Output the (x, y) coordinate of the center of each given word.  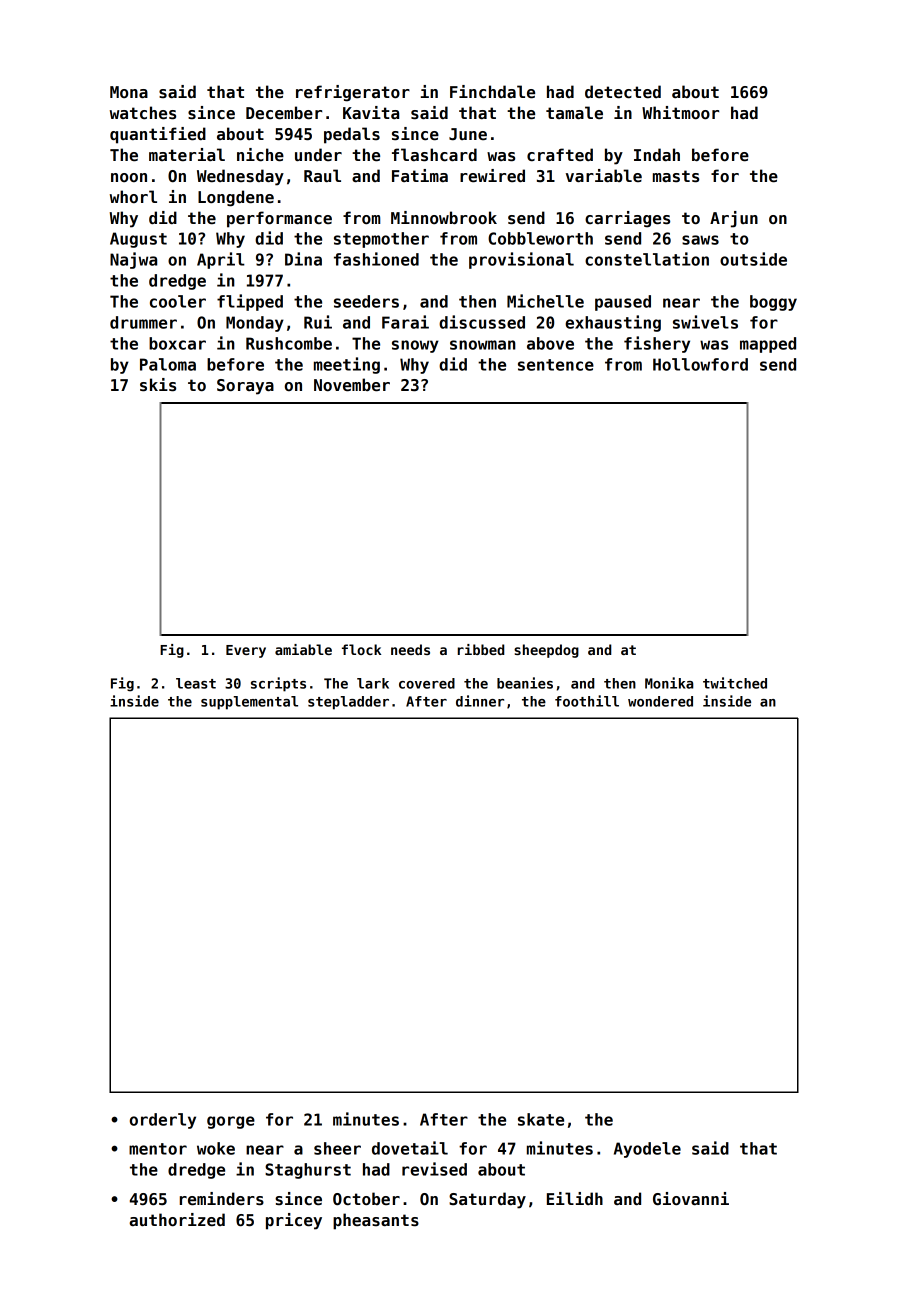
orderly (163, 1121)
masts (676, 176)
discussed (482, 322)
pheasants (376, 1221)
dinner (480, 701)
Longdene (236, 198)
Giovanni (691, 1199)
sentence (556, 365)
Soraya (245, 387)
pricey (294, 1221)
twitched (735, 683)
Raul (322, 175)
